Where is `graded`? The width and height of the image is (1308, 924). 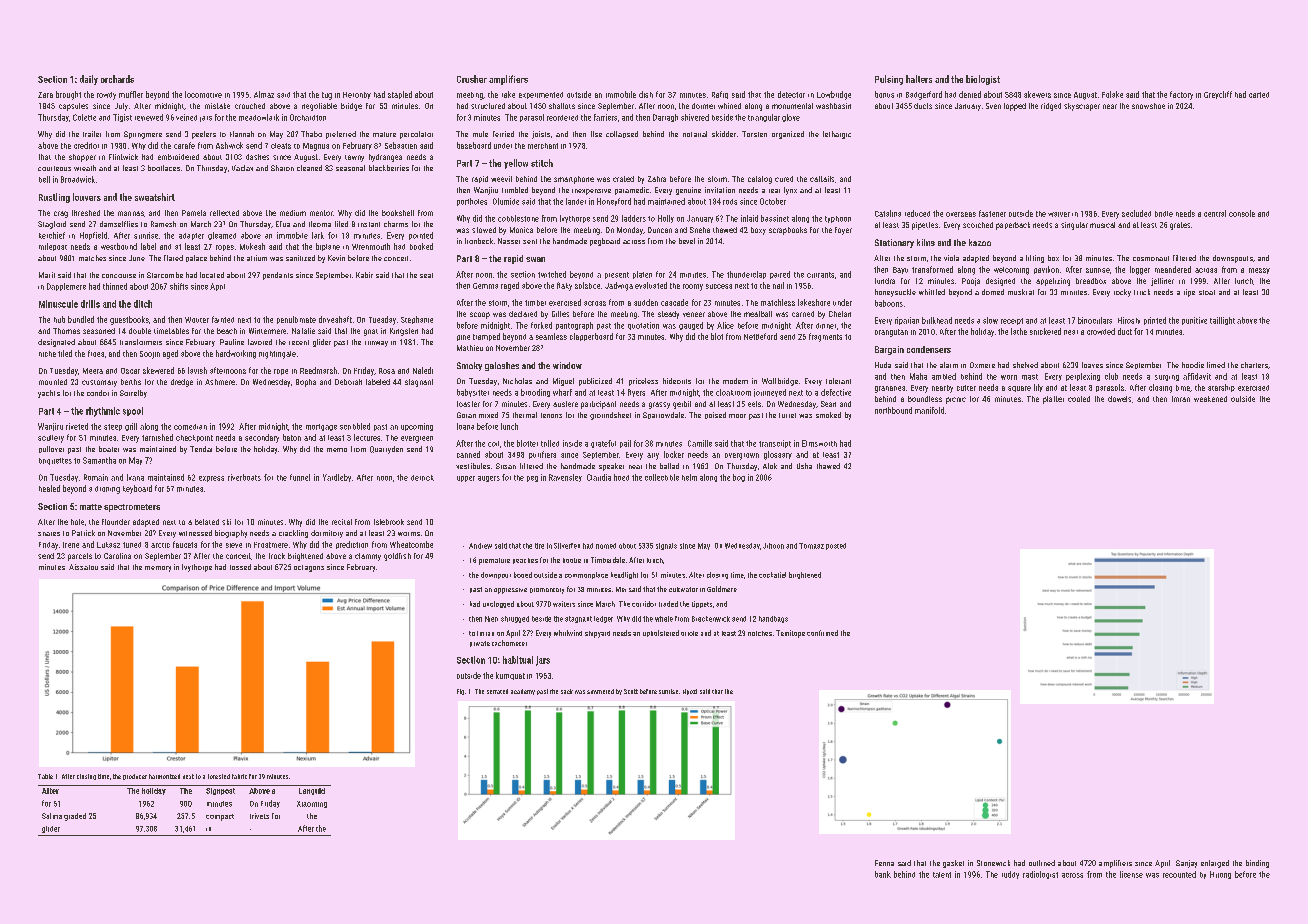
graded is located at coordinates (75, 817).
